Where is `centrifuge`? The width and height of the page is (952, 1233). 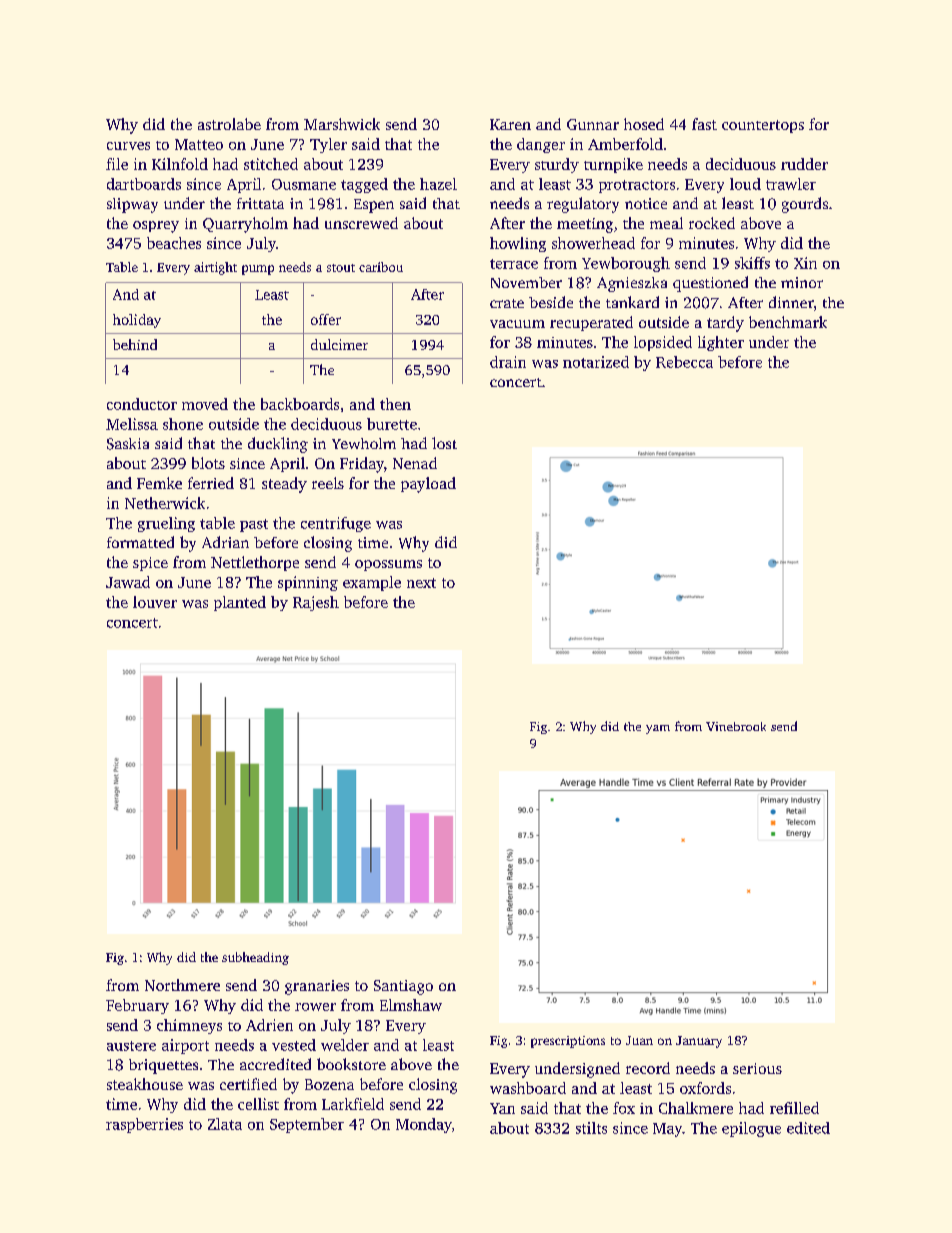 centrifuge is located at coordinates (336, 524).
